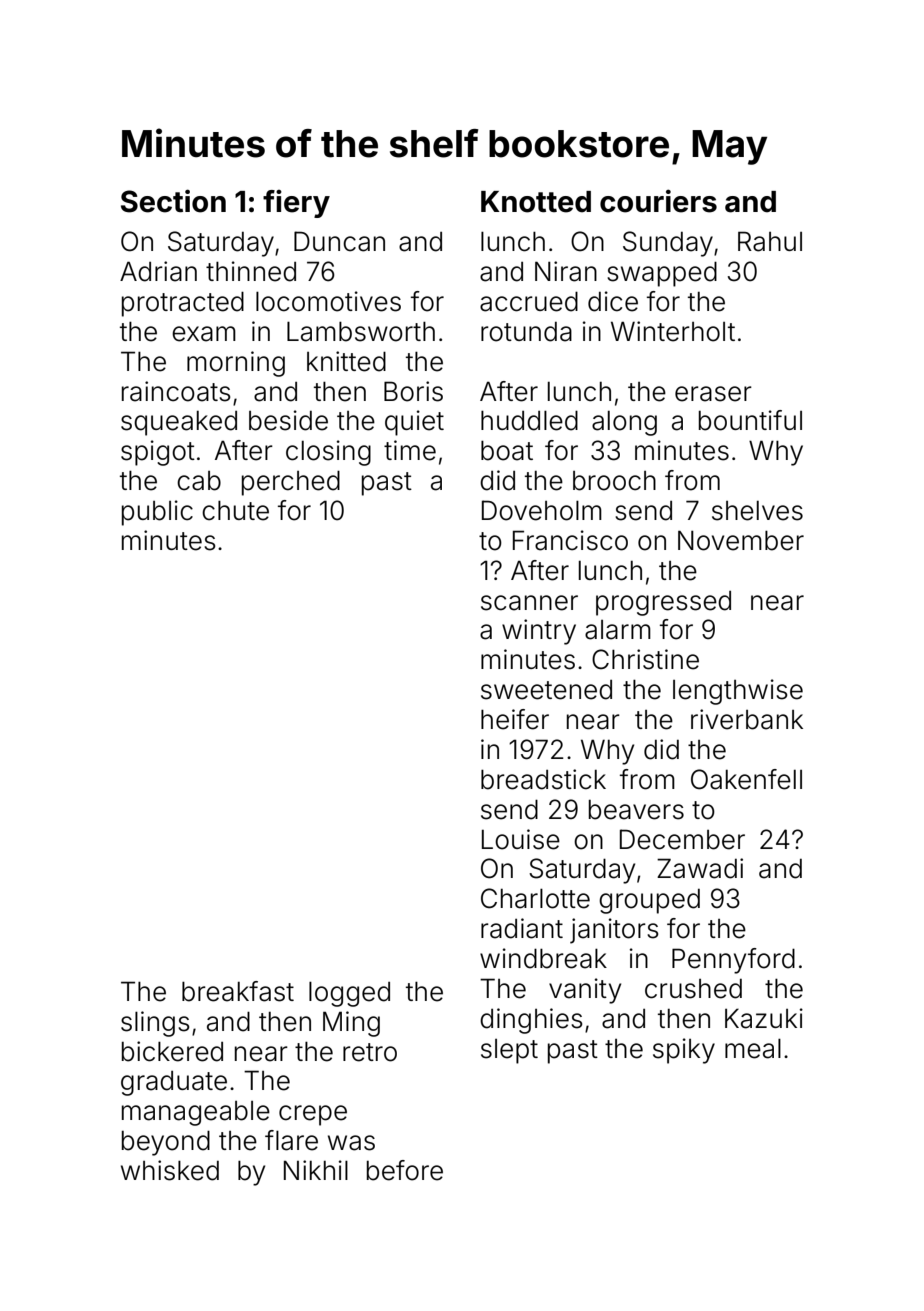 This screenshot has height=1311, width=924. I want to click on manageable, so click(196, 1113).
